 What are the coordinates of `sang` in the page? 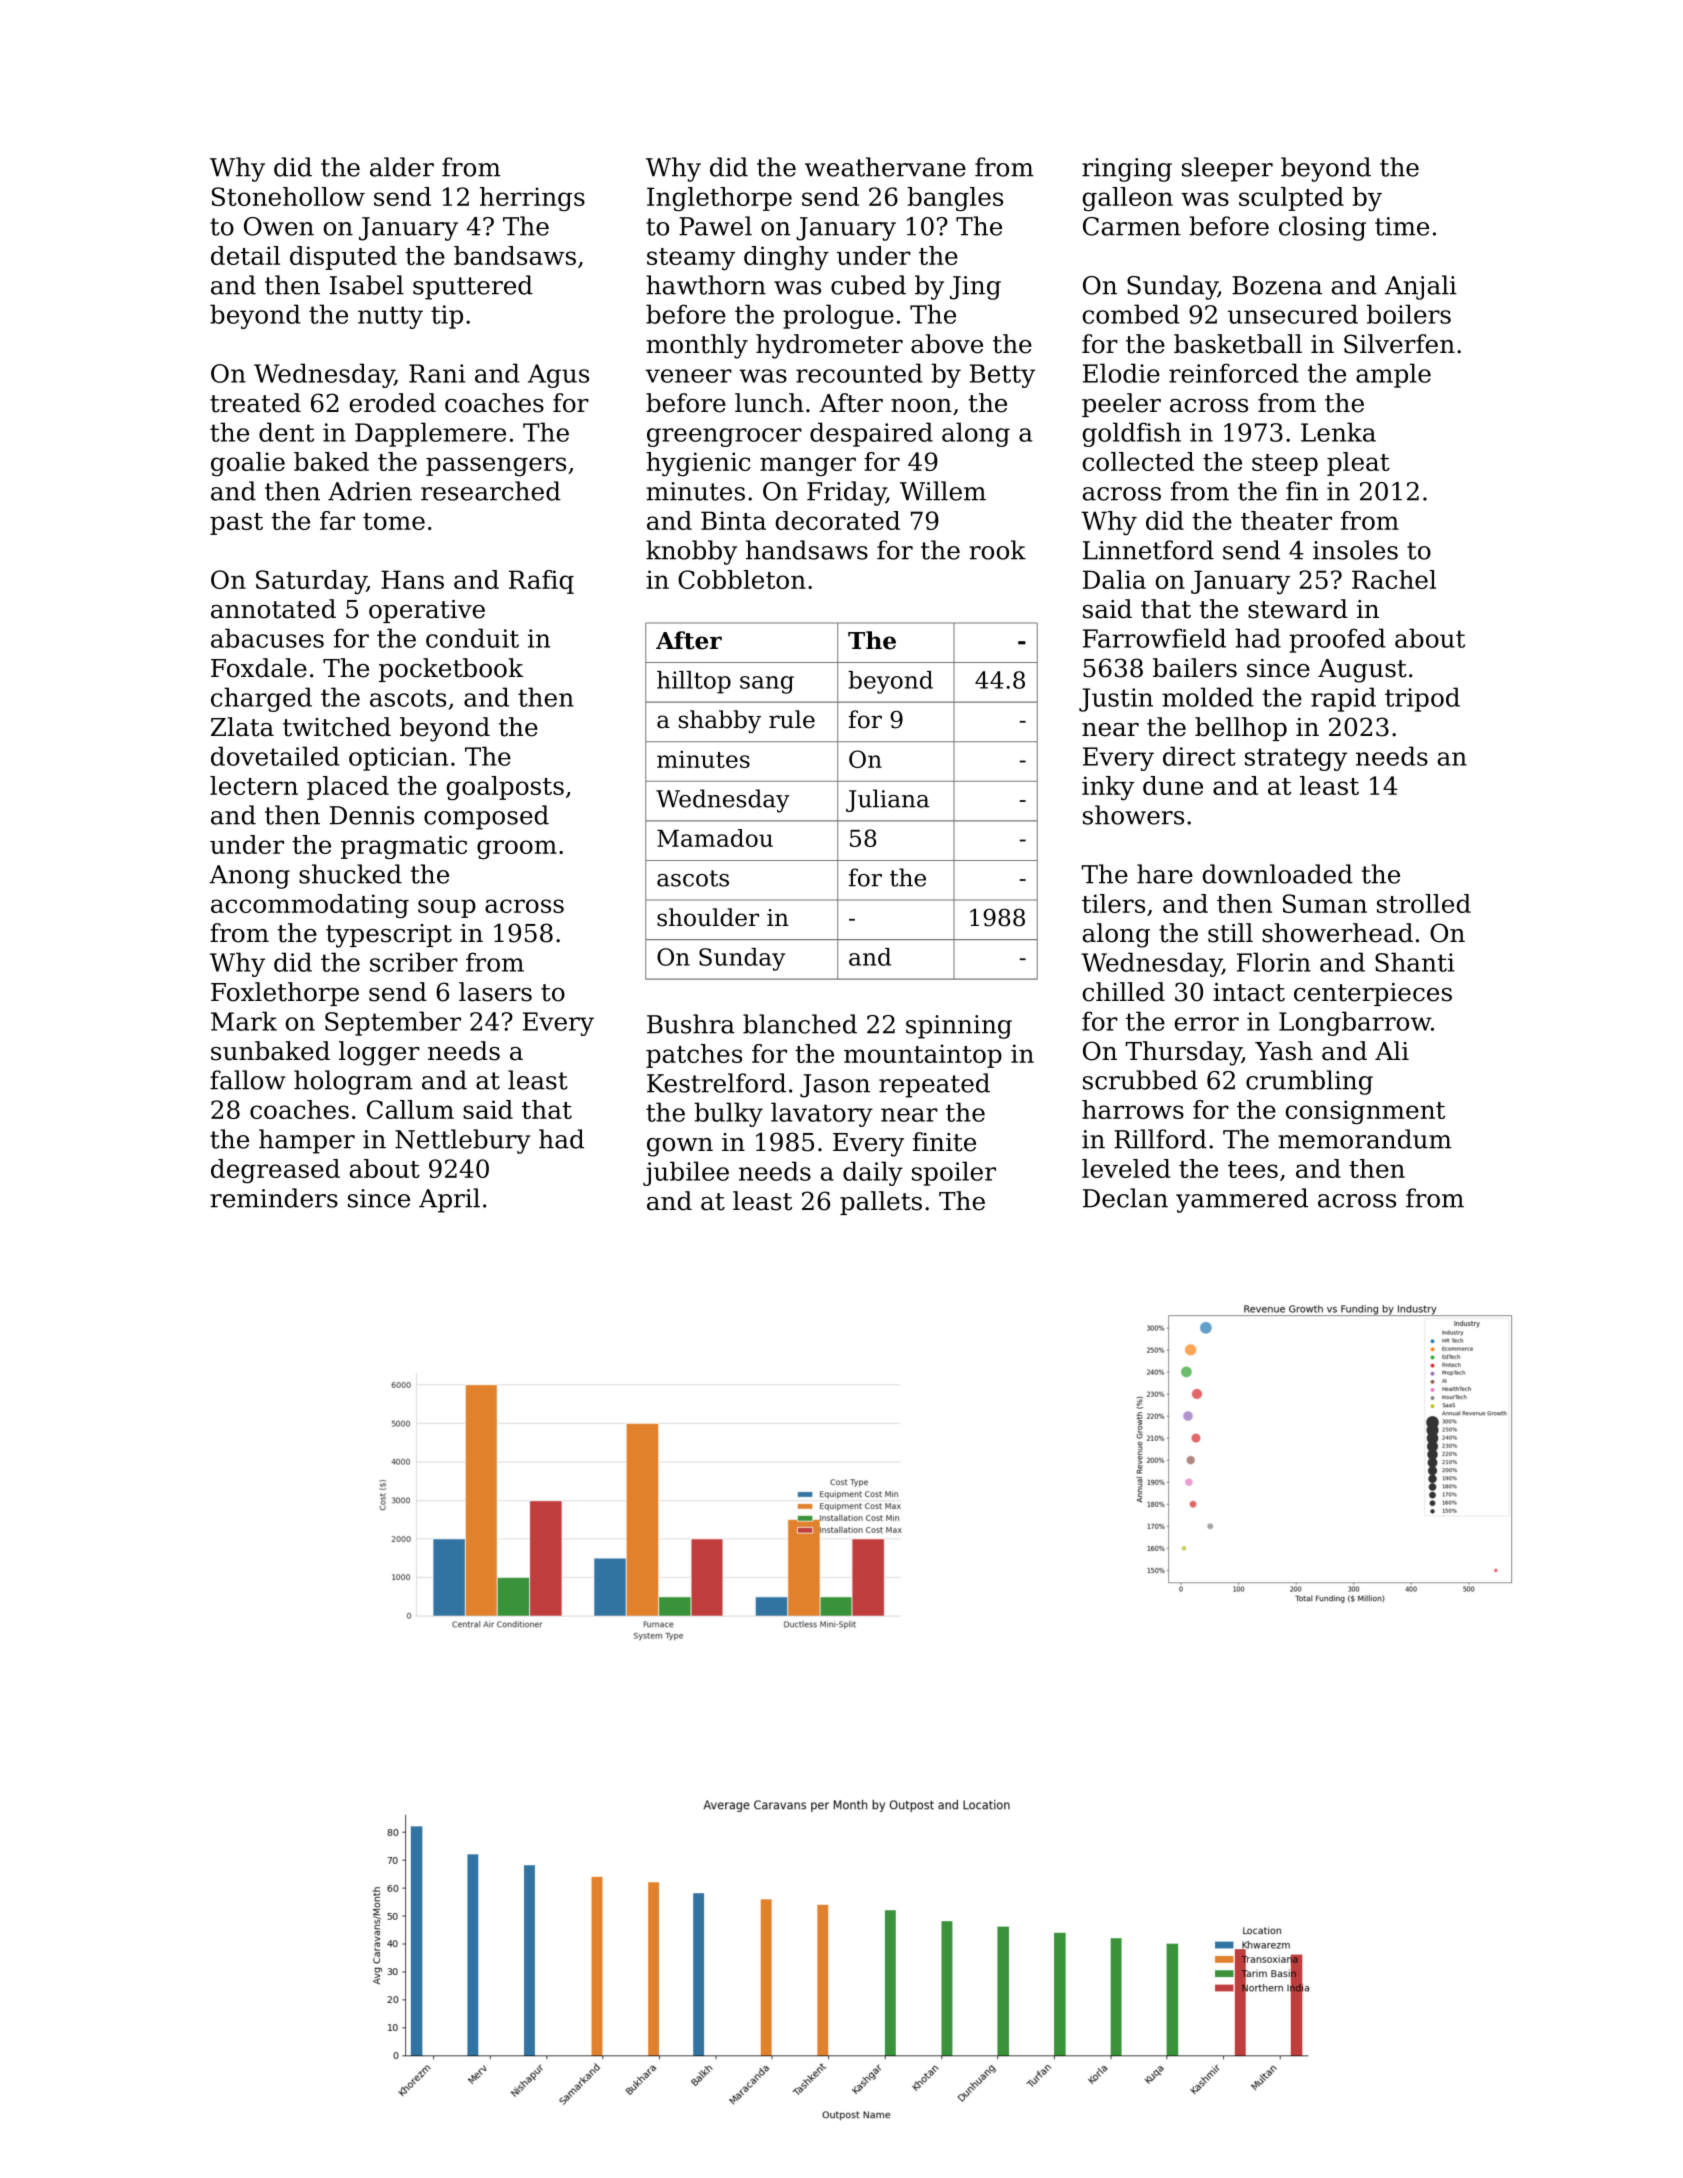 It's located at (767, 685).
